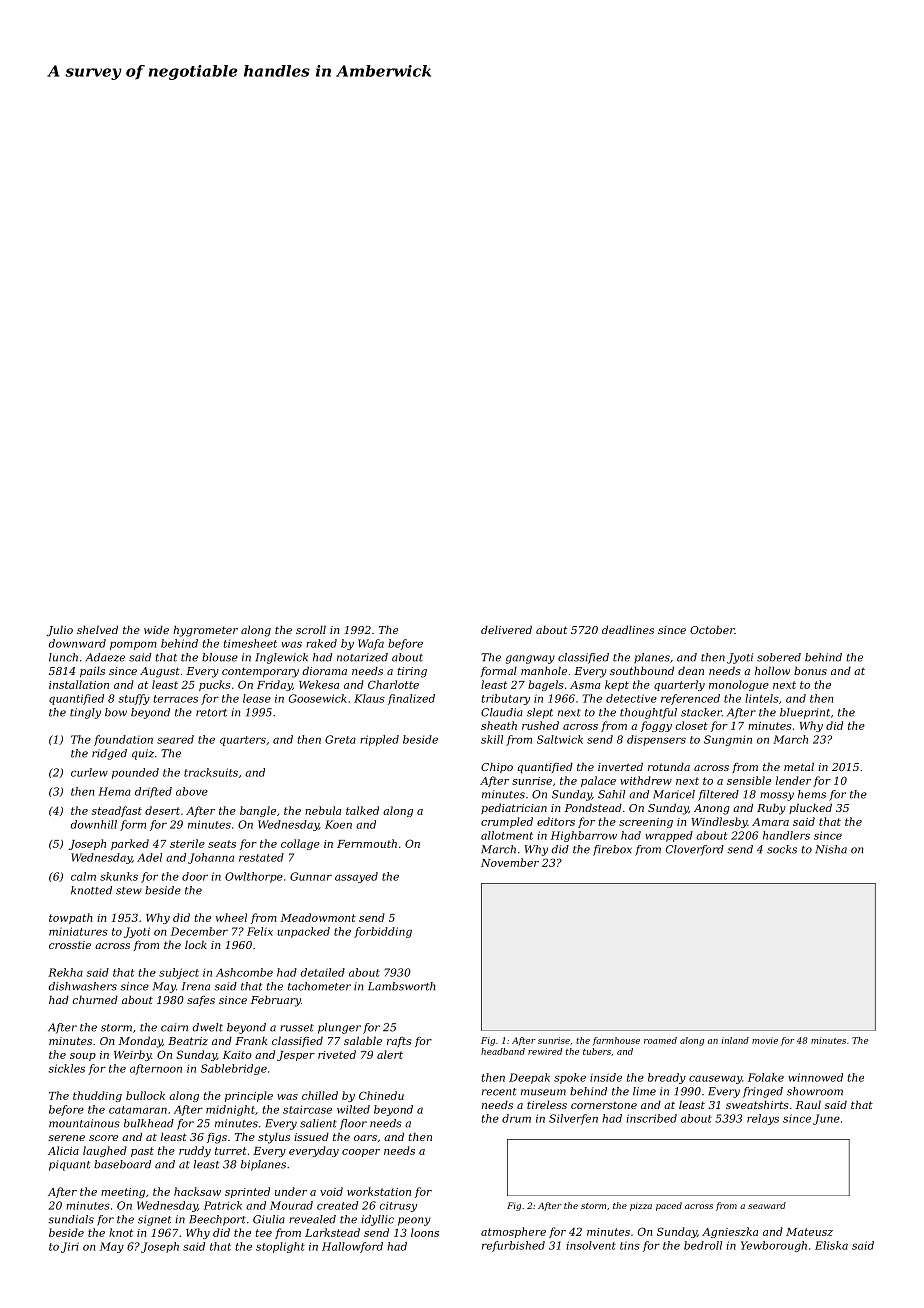  Describe the element at coordinates (656, 740) in the screenshot. I see `dispensers` at that location.
